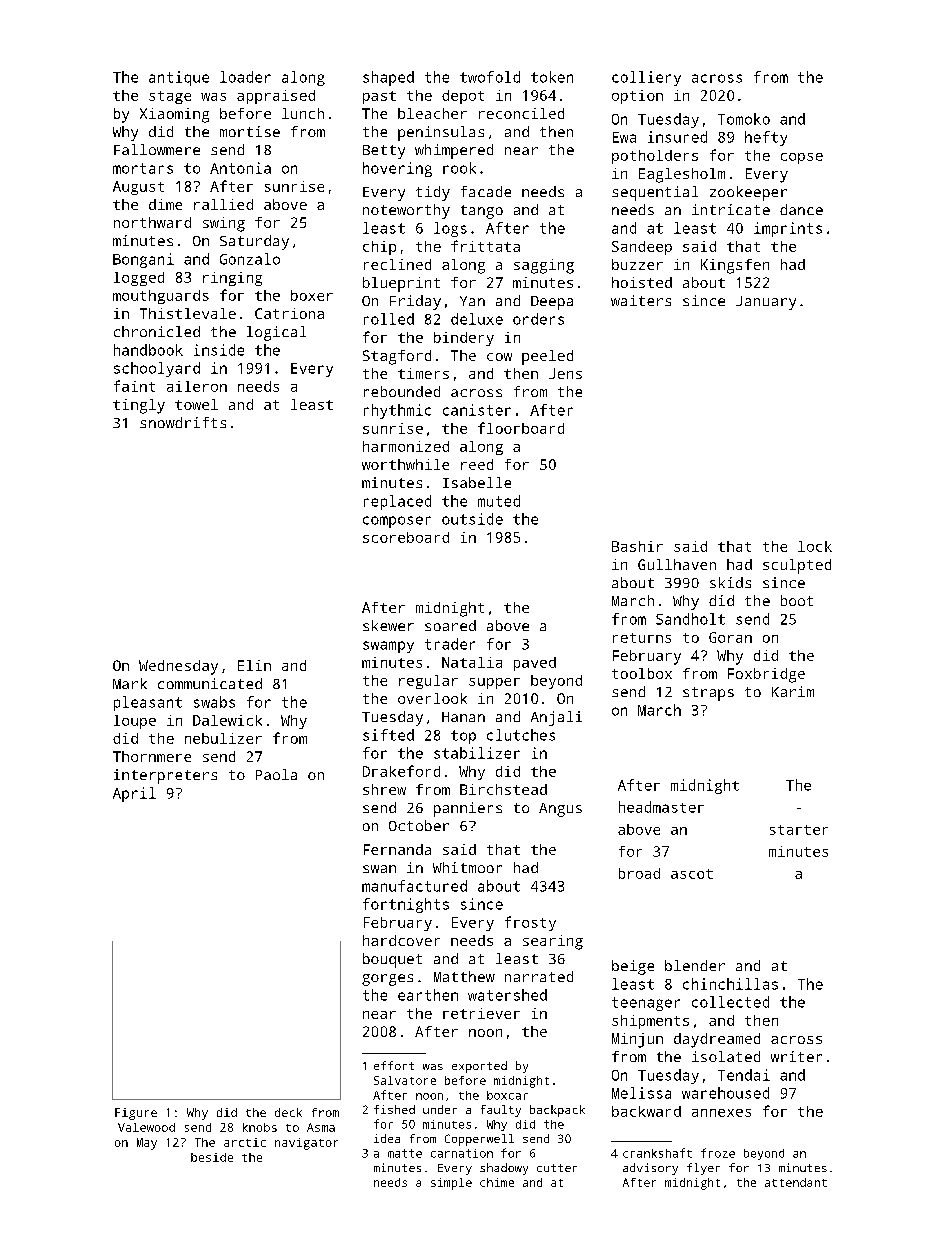 The width and height of the document is (952, 1233). What do you see at coordinates (384, 789) in the document?
I see `shrew` at bounding box center [384, 789].
